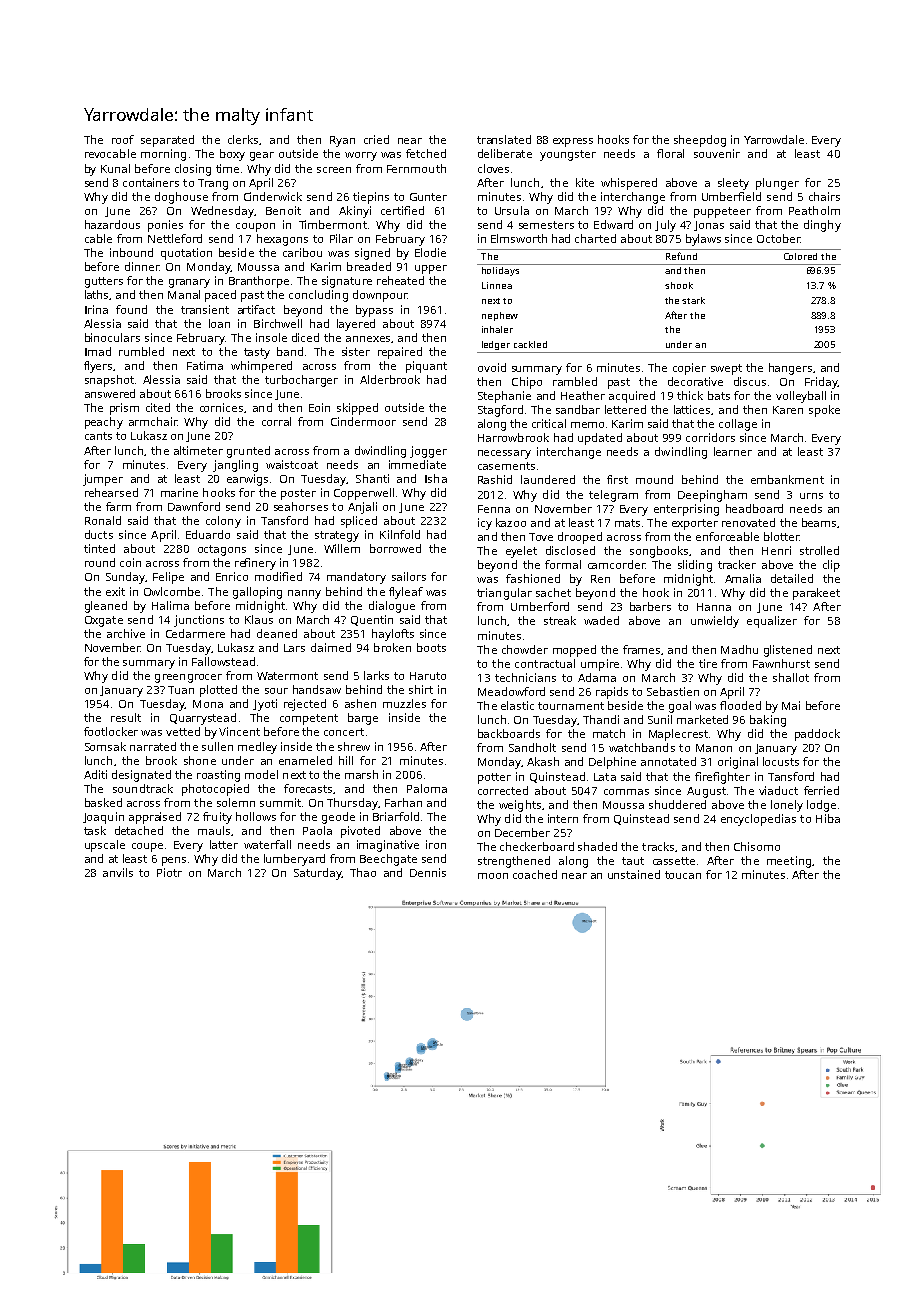 The width and height of the screenshot is (924, 1308). What do you see at coordinates (141, 351) in the screenshot?
I see `rumbled` at bounding box center [141, 351].
